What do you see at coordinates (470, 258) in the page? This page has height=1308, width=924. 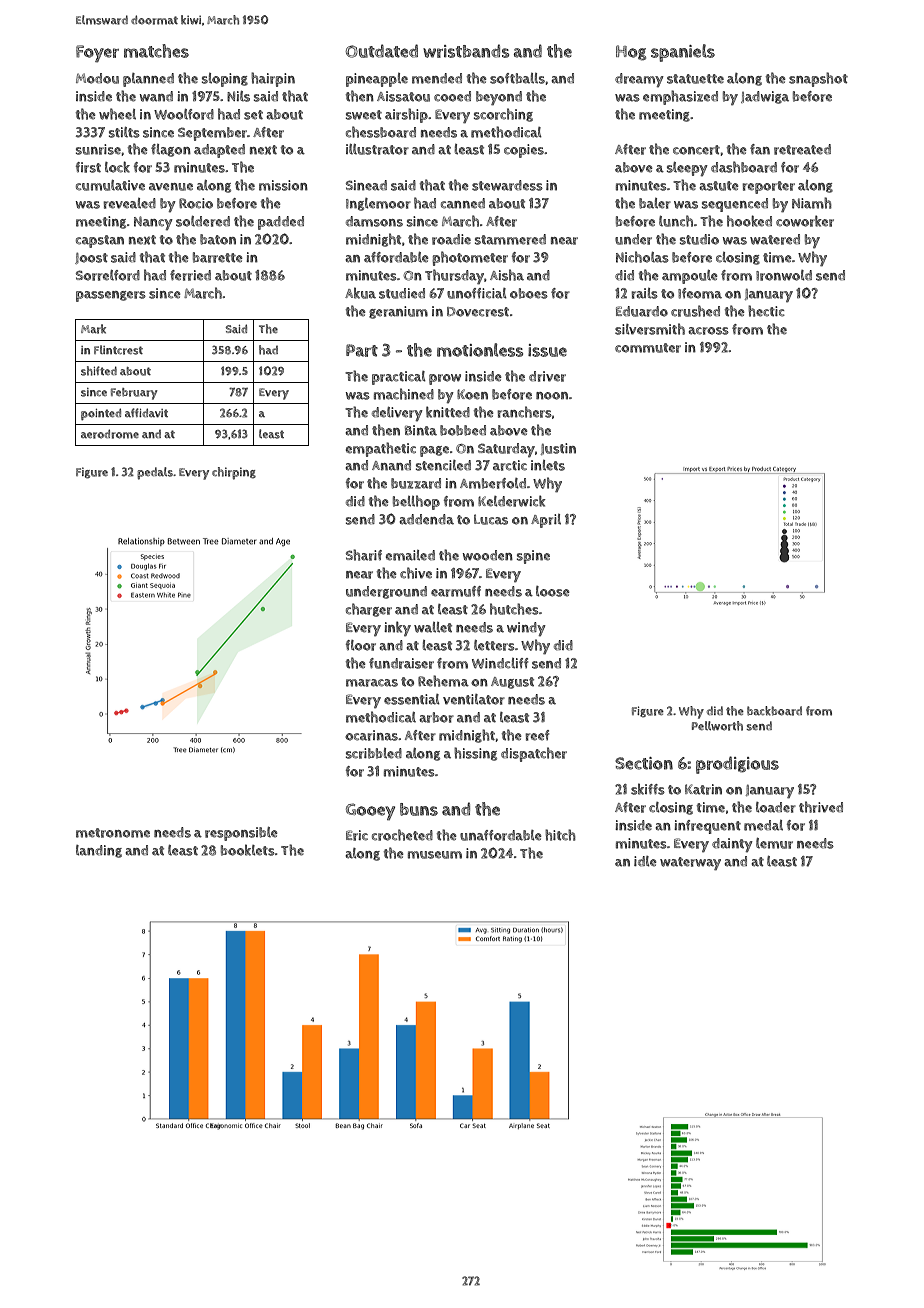 I see `photometer` at bounding box center [470, 258].
